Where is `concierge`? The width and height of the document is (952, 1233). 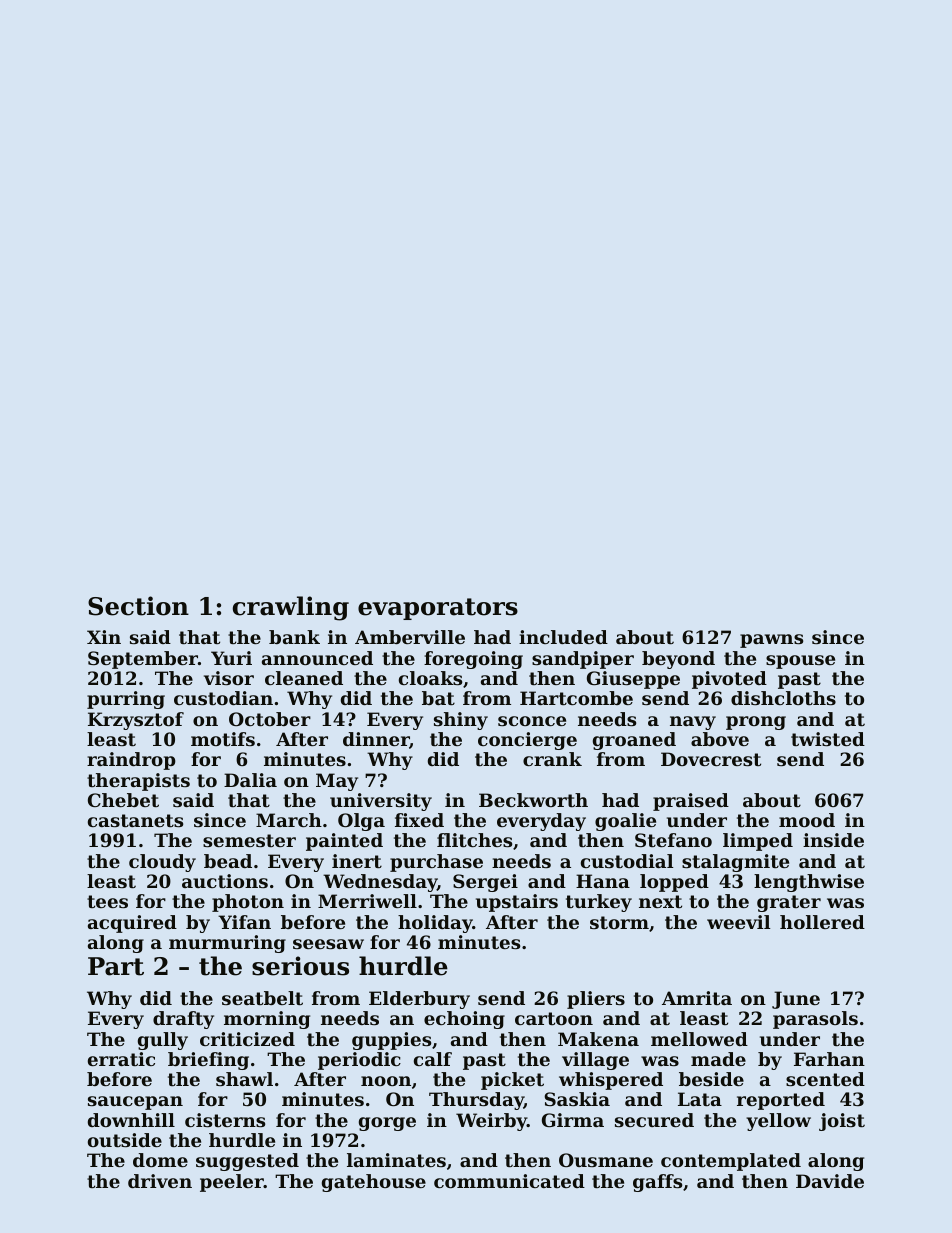 concierge is located at coordinates (527, 741).
